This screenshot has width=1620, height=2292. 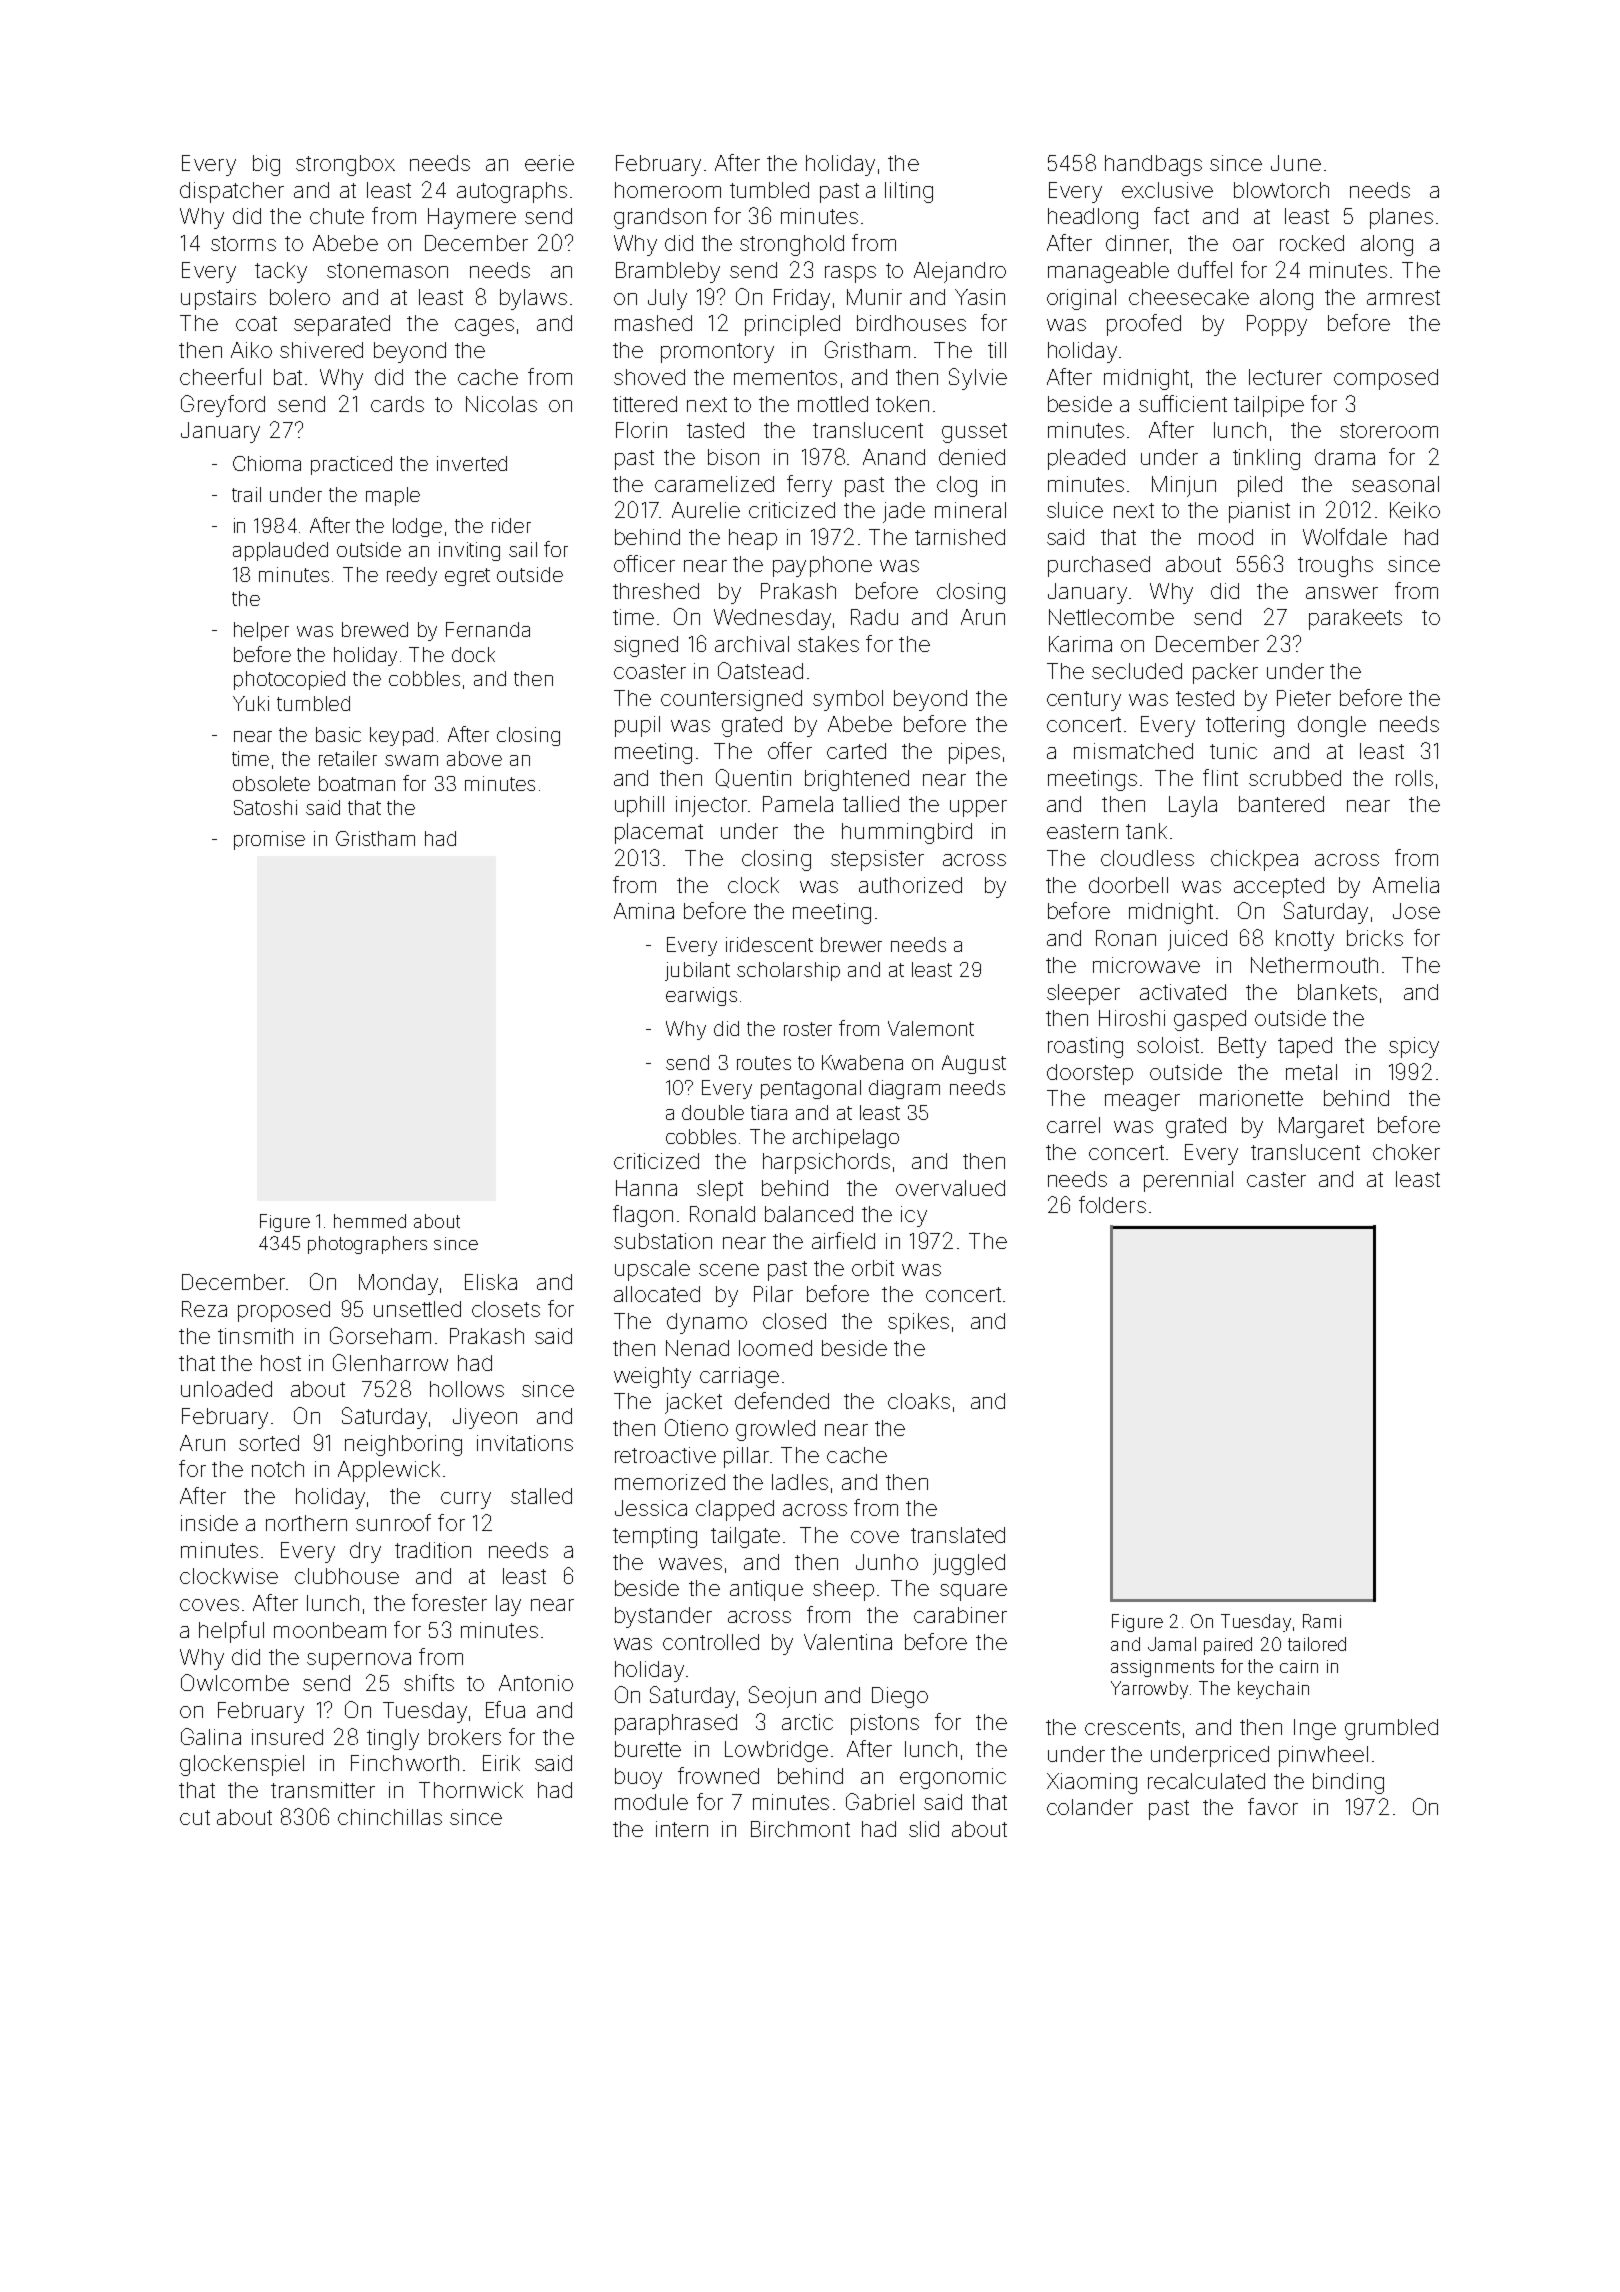 I want to click on intern, so click(x=682, y=1829).
